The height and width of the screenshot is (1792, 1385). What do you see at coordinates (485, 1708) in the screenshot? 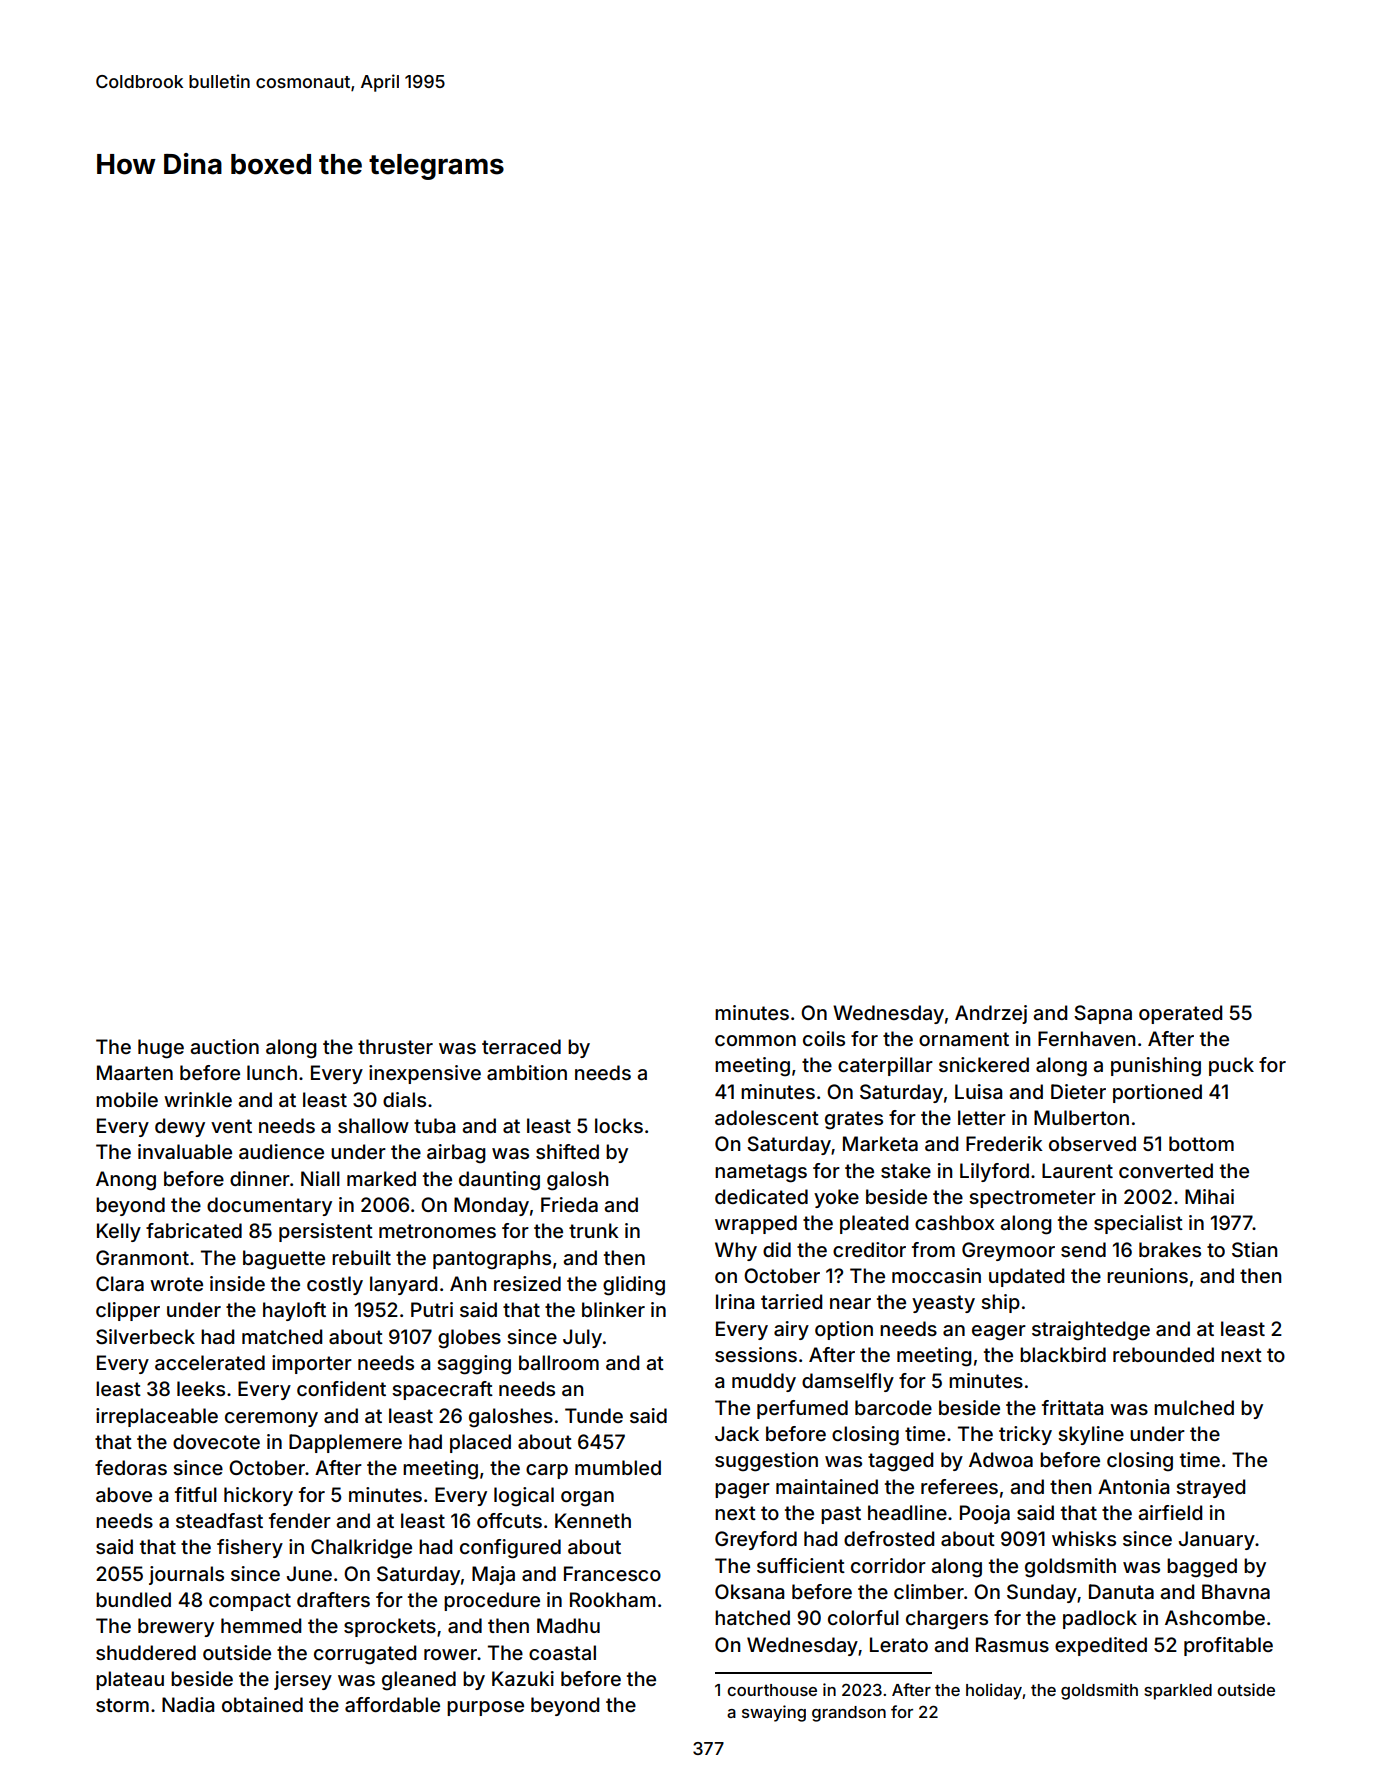
I see `purpose` at bounding box center [485, 1708].
